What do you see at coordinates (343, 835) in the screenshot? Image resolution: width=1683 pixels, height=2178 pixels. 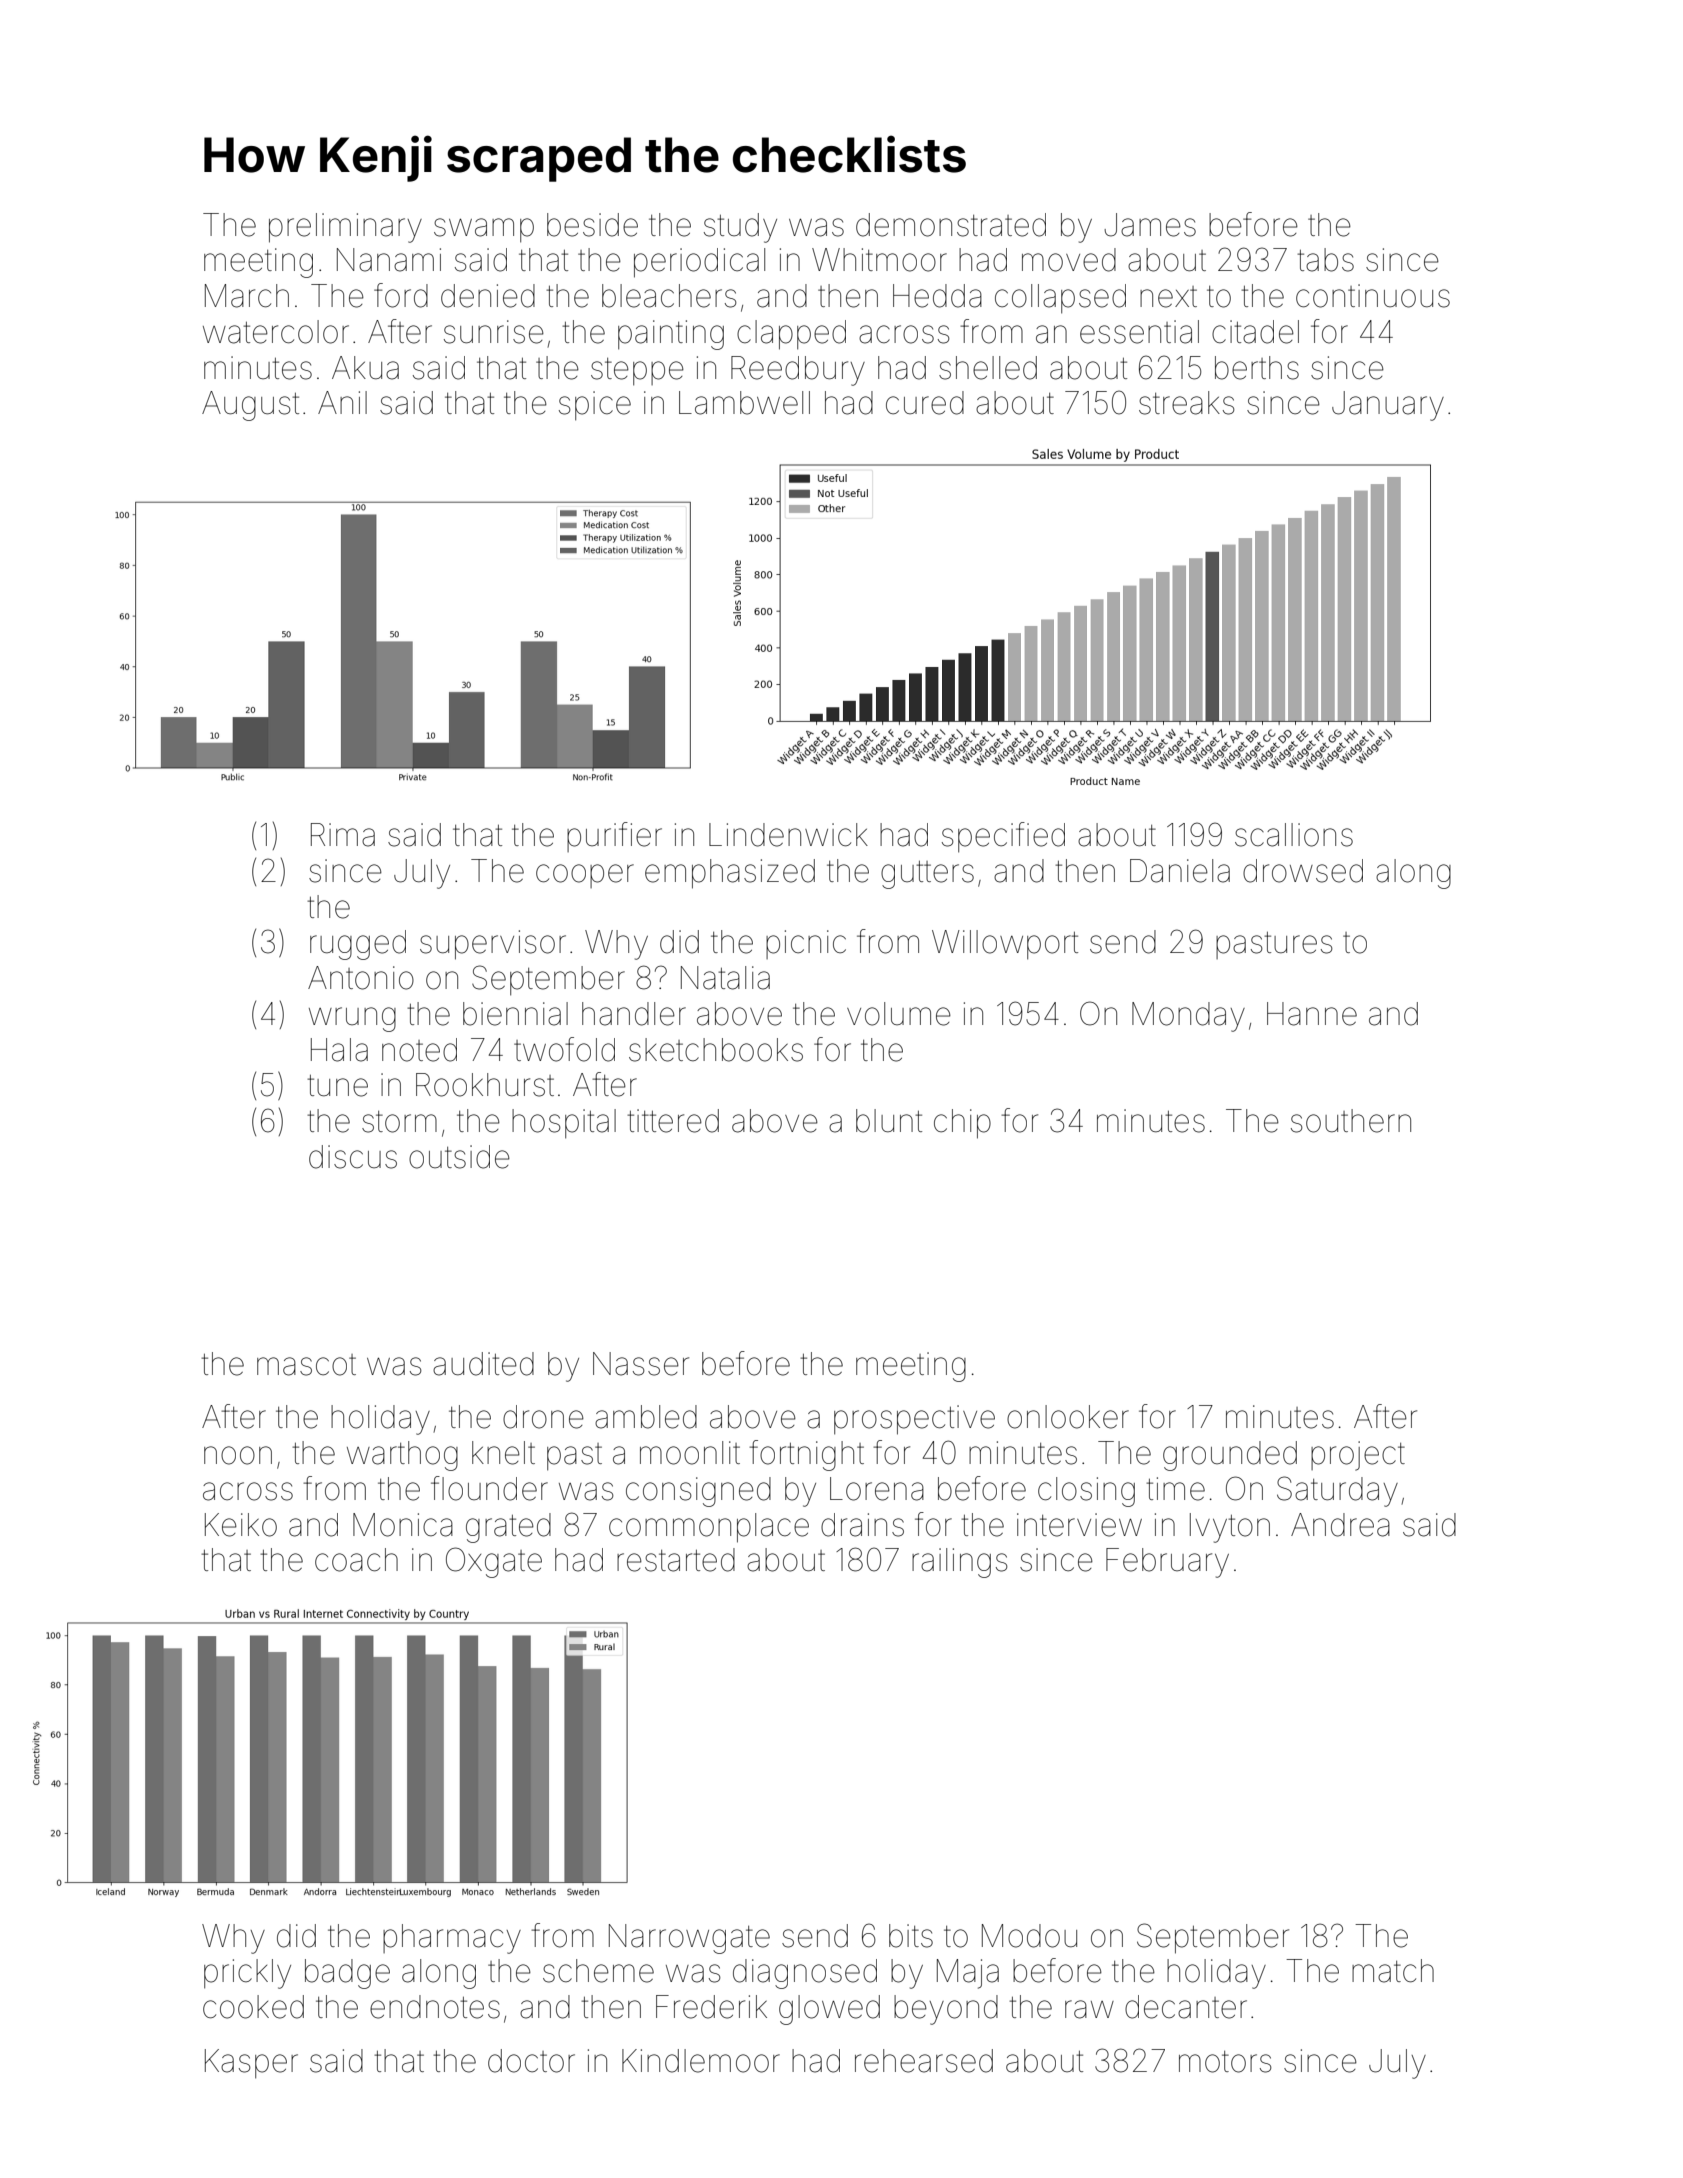 I see `Rima` at bounding box center [343, 835].
